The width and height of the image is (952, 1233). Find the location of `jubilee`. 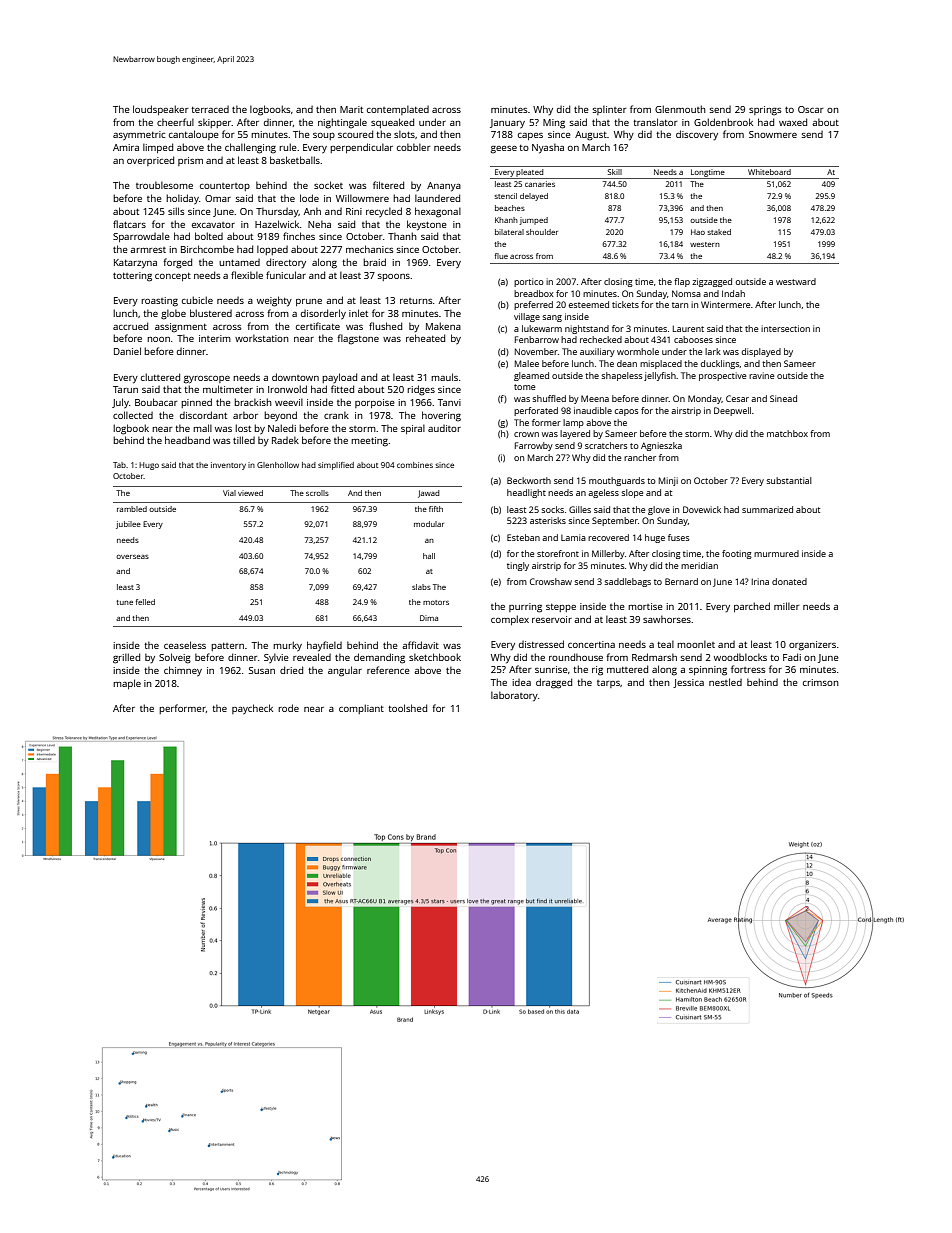

jubilee is located at coordinates (128, 525).
